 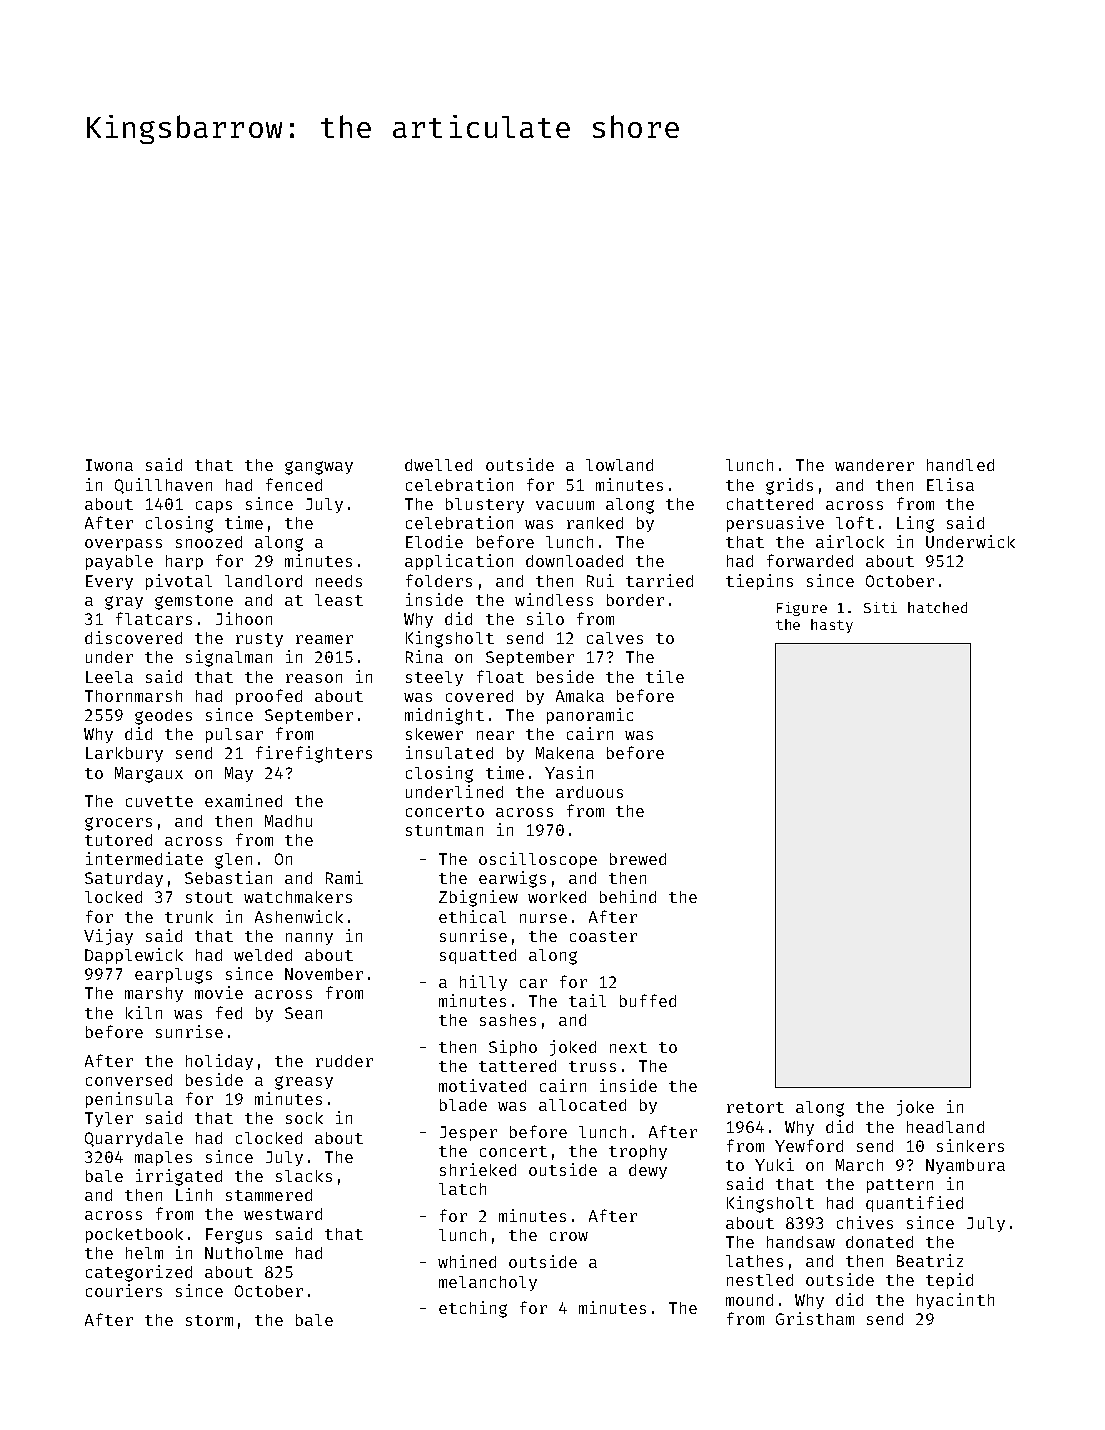 I want to click on wanderer, so click(x=874, y=465).
